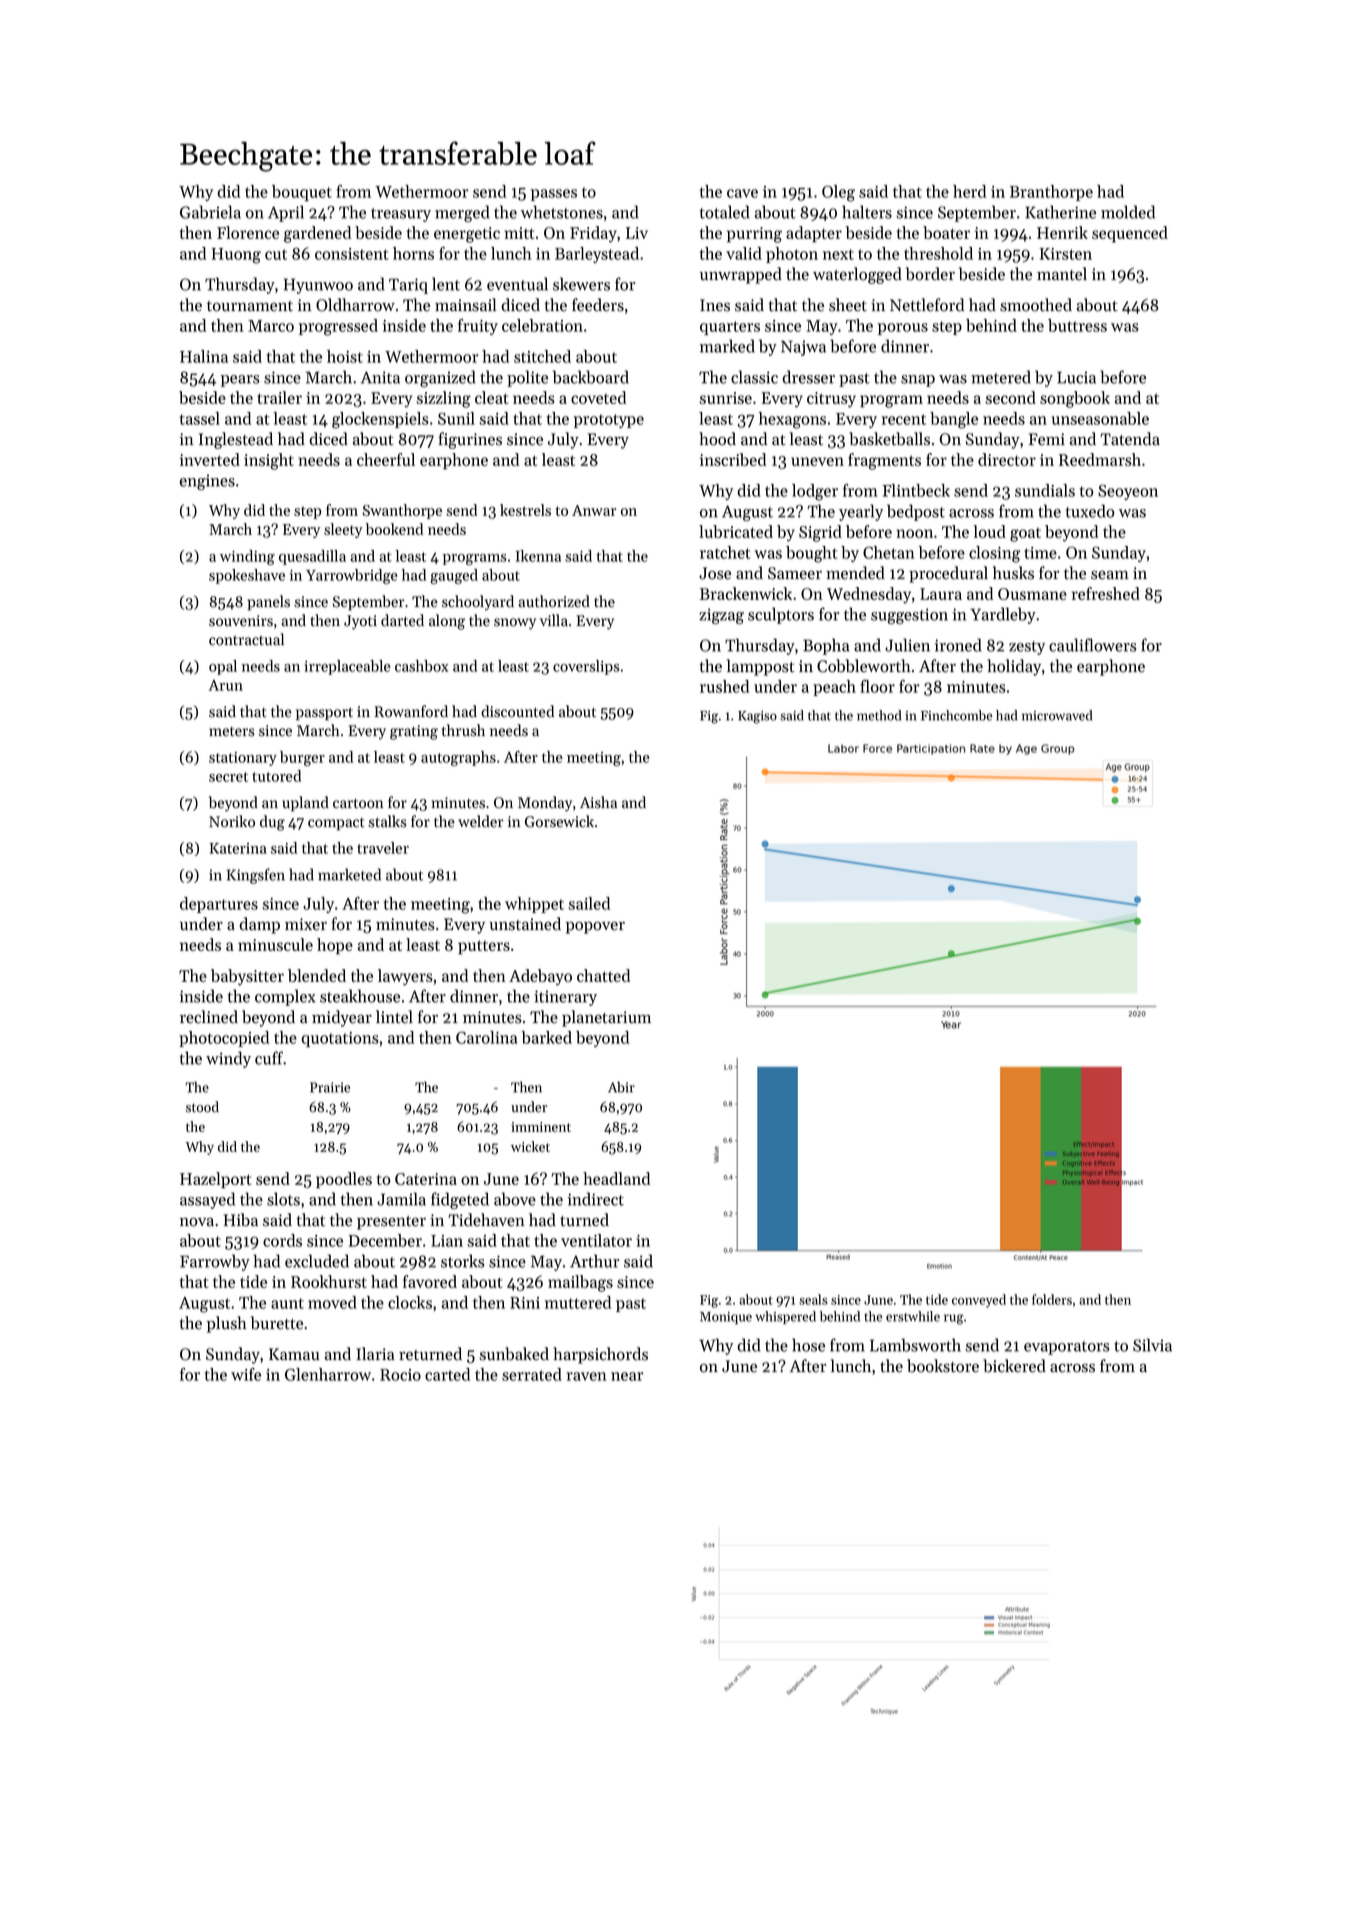 Image resolution: width=1354 pixels, height=1916 pixels. I want to click on bouquet, so click(302, 193).
